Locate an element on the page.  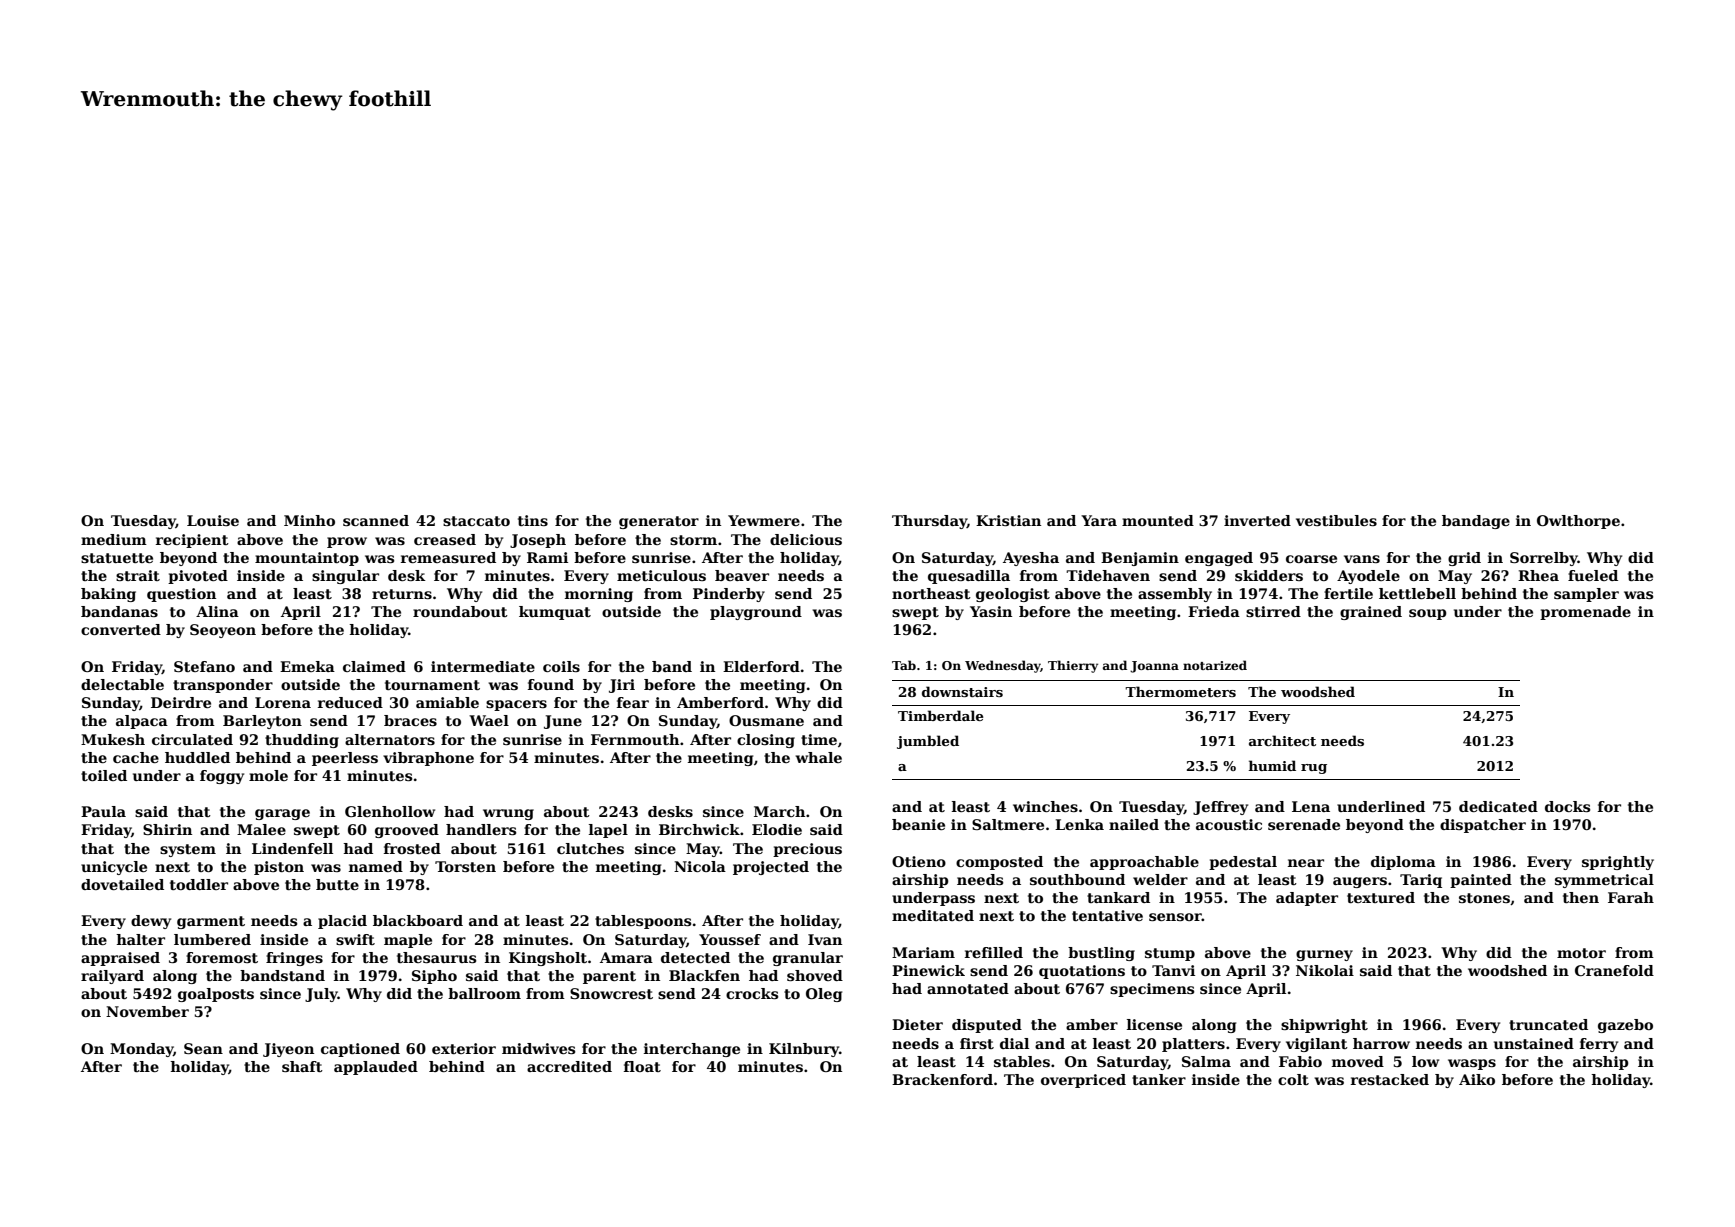
Seoyeon is located at coordinates (223, 631).
